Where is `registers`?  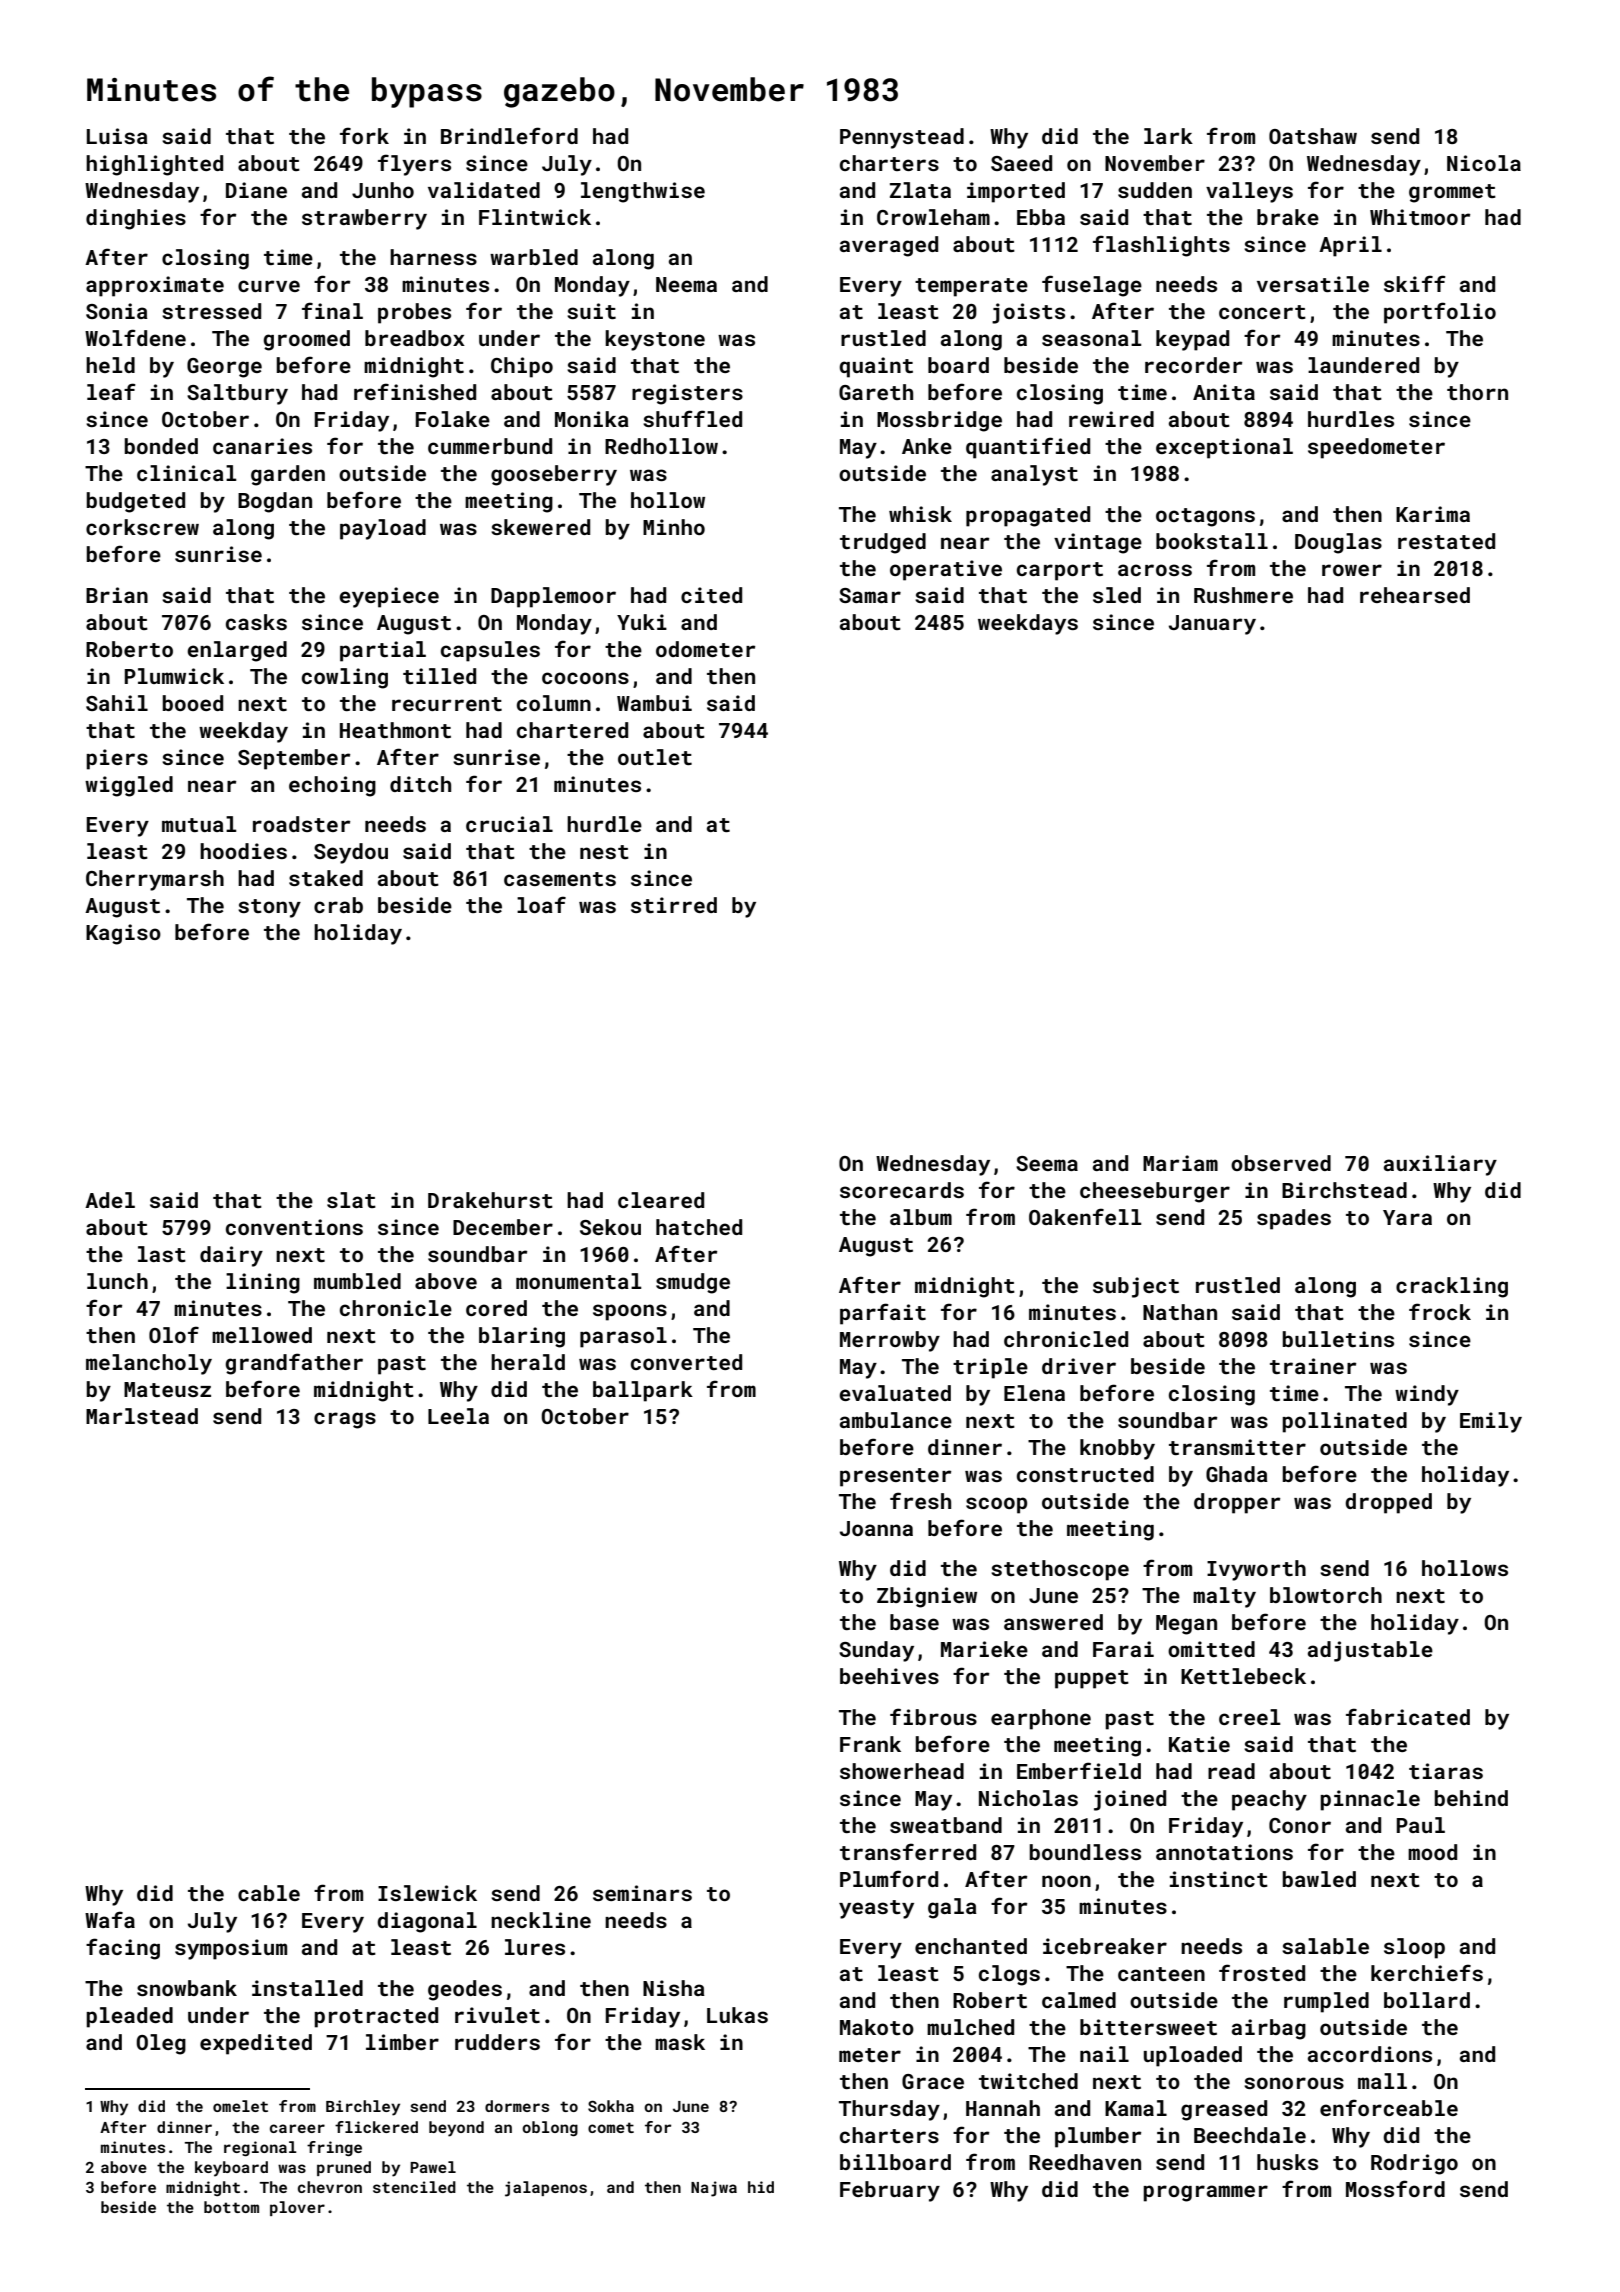
registers is located at coordinates (687, 394).
